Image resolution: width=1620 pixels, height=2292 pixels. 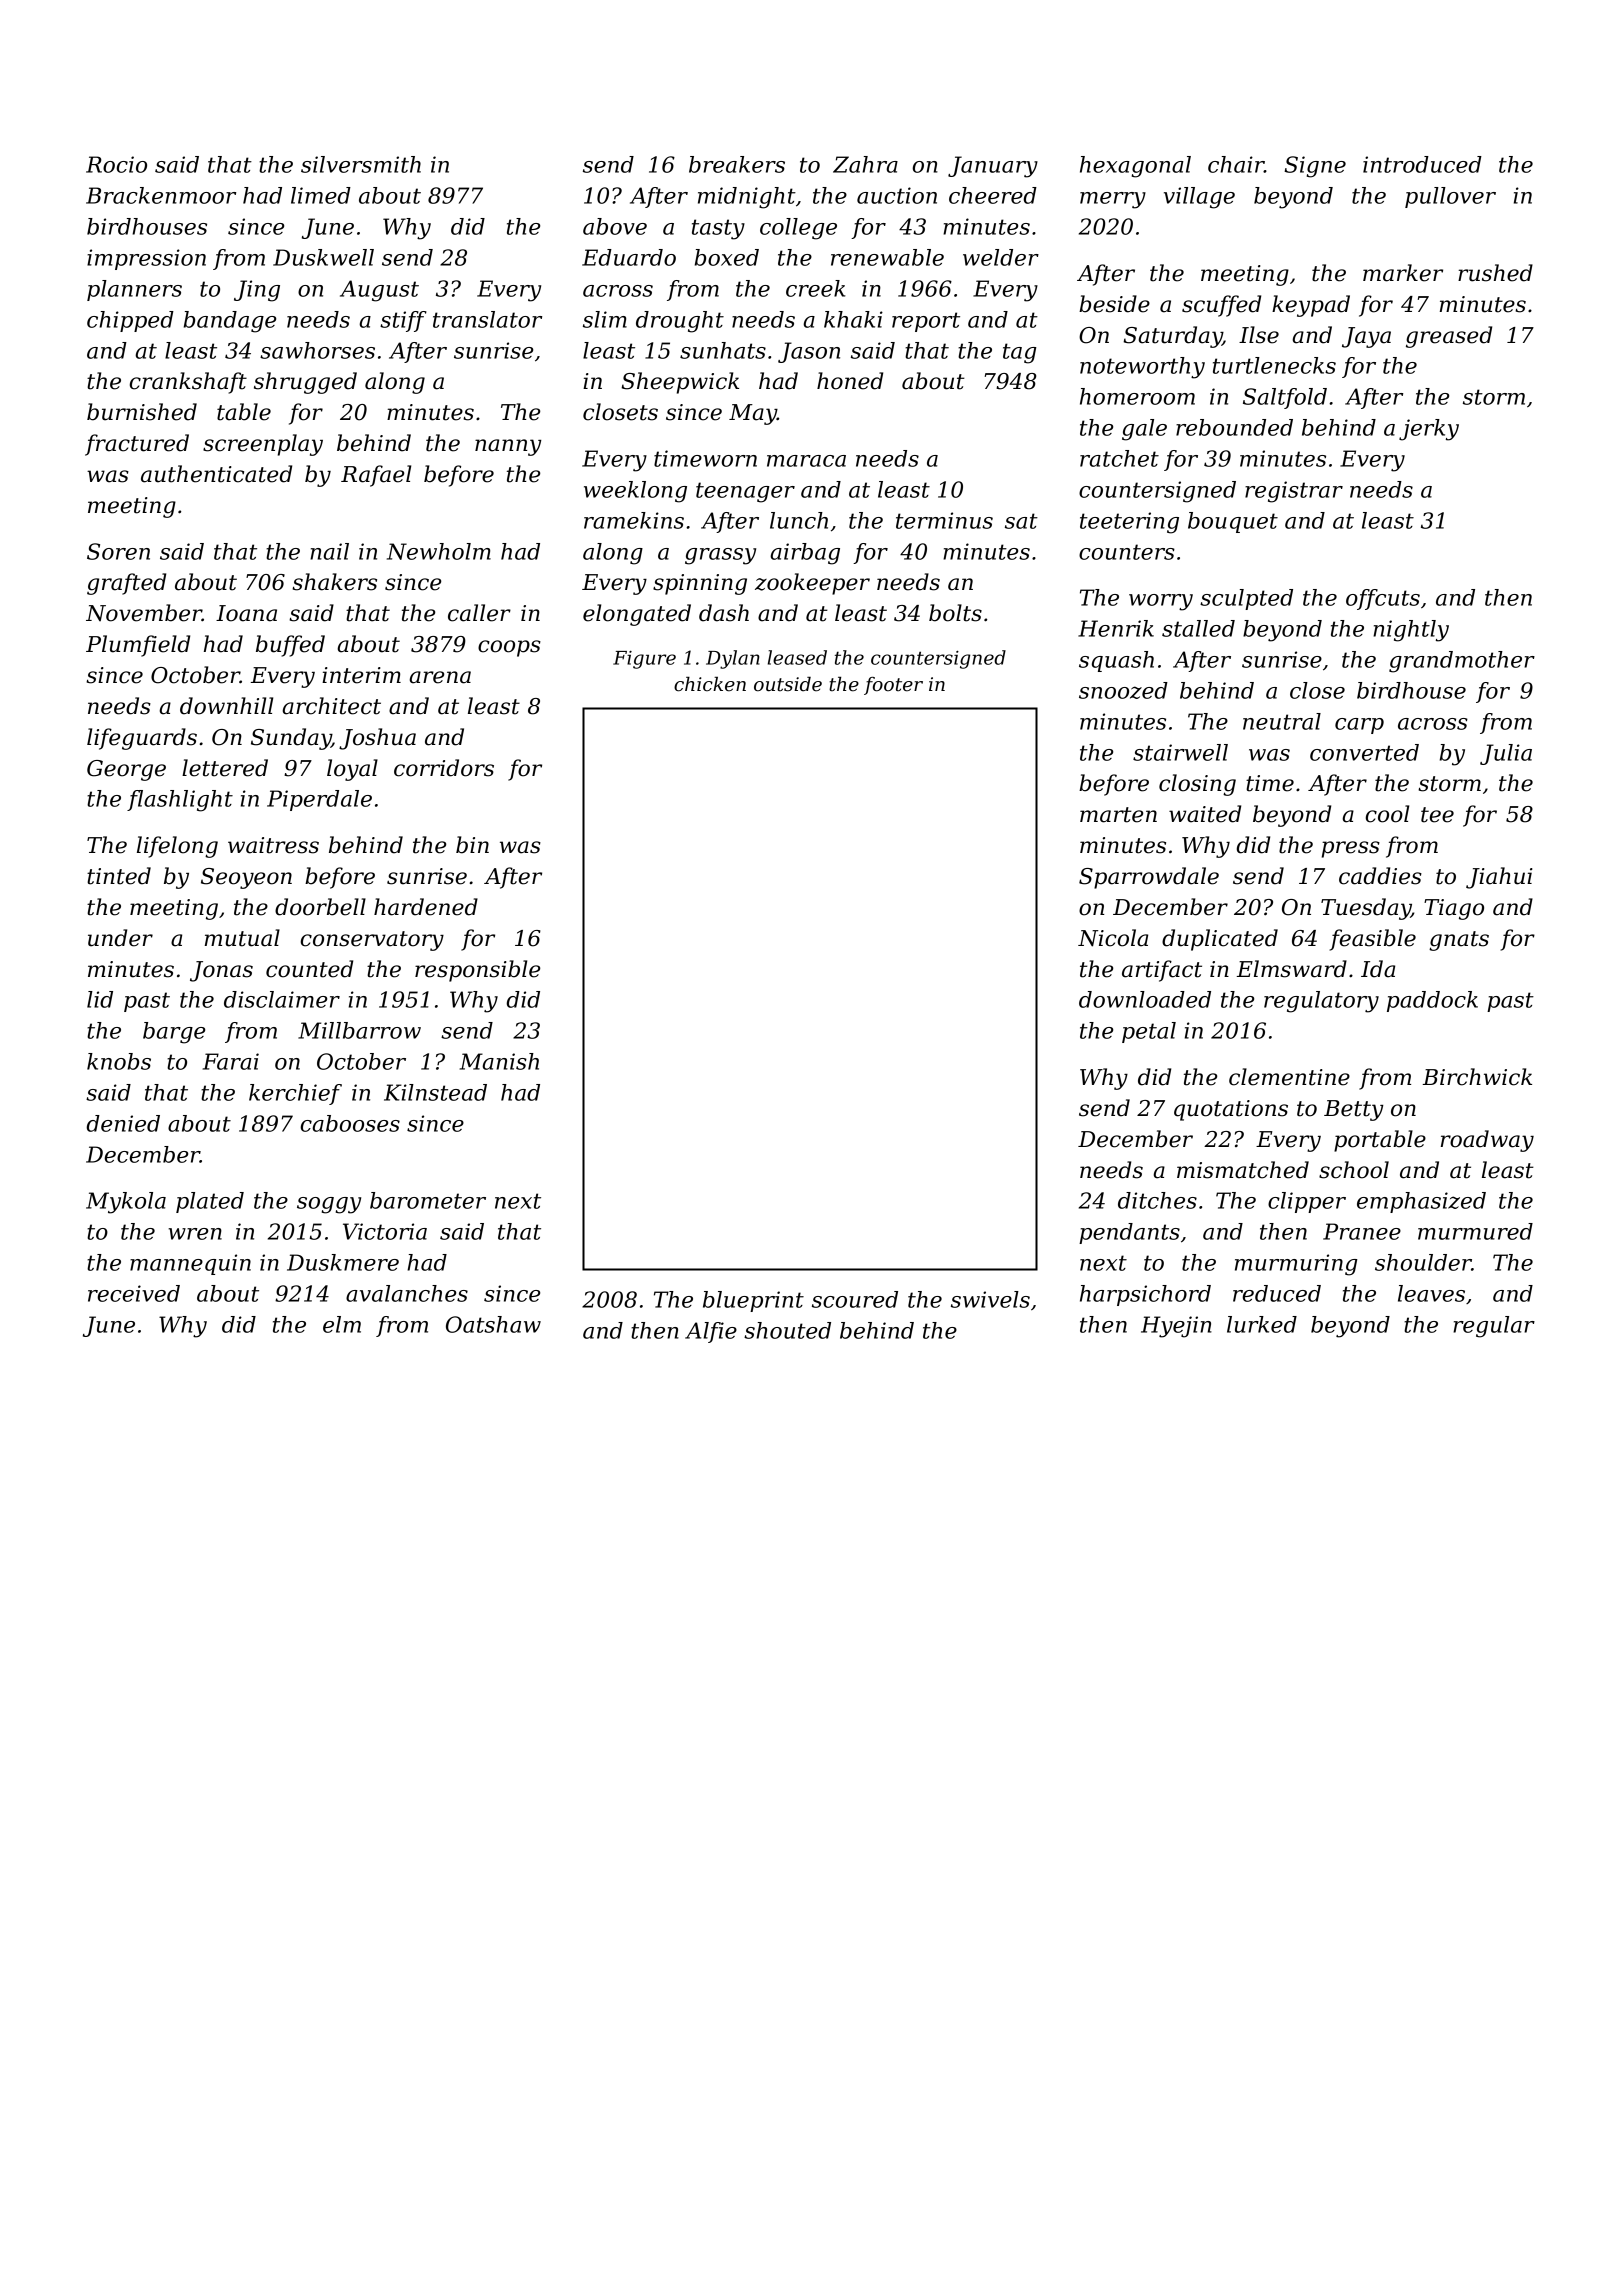 I want to click on denied, so click(x=123, y=1123).
